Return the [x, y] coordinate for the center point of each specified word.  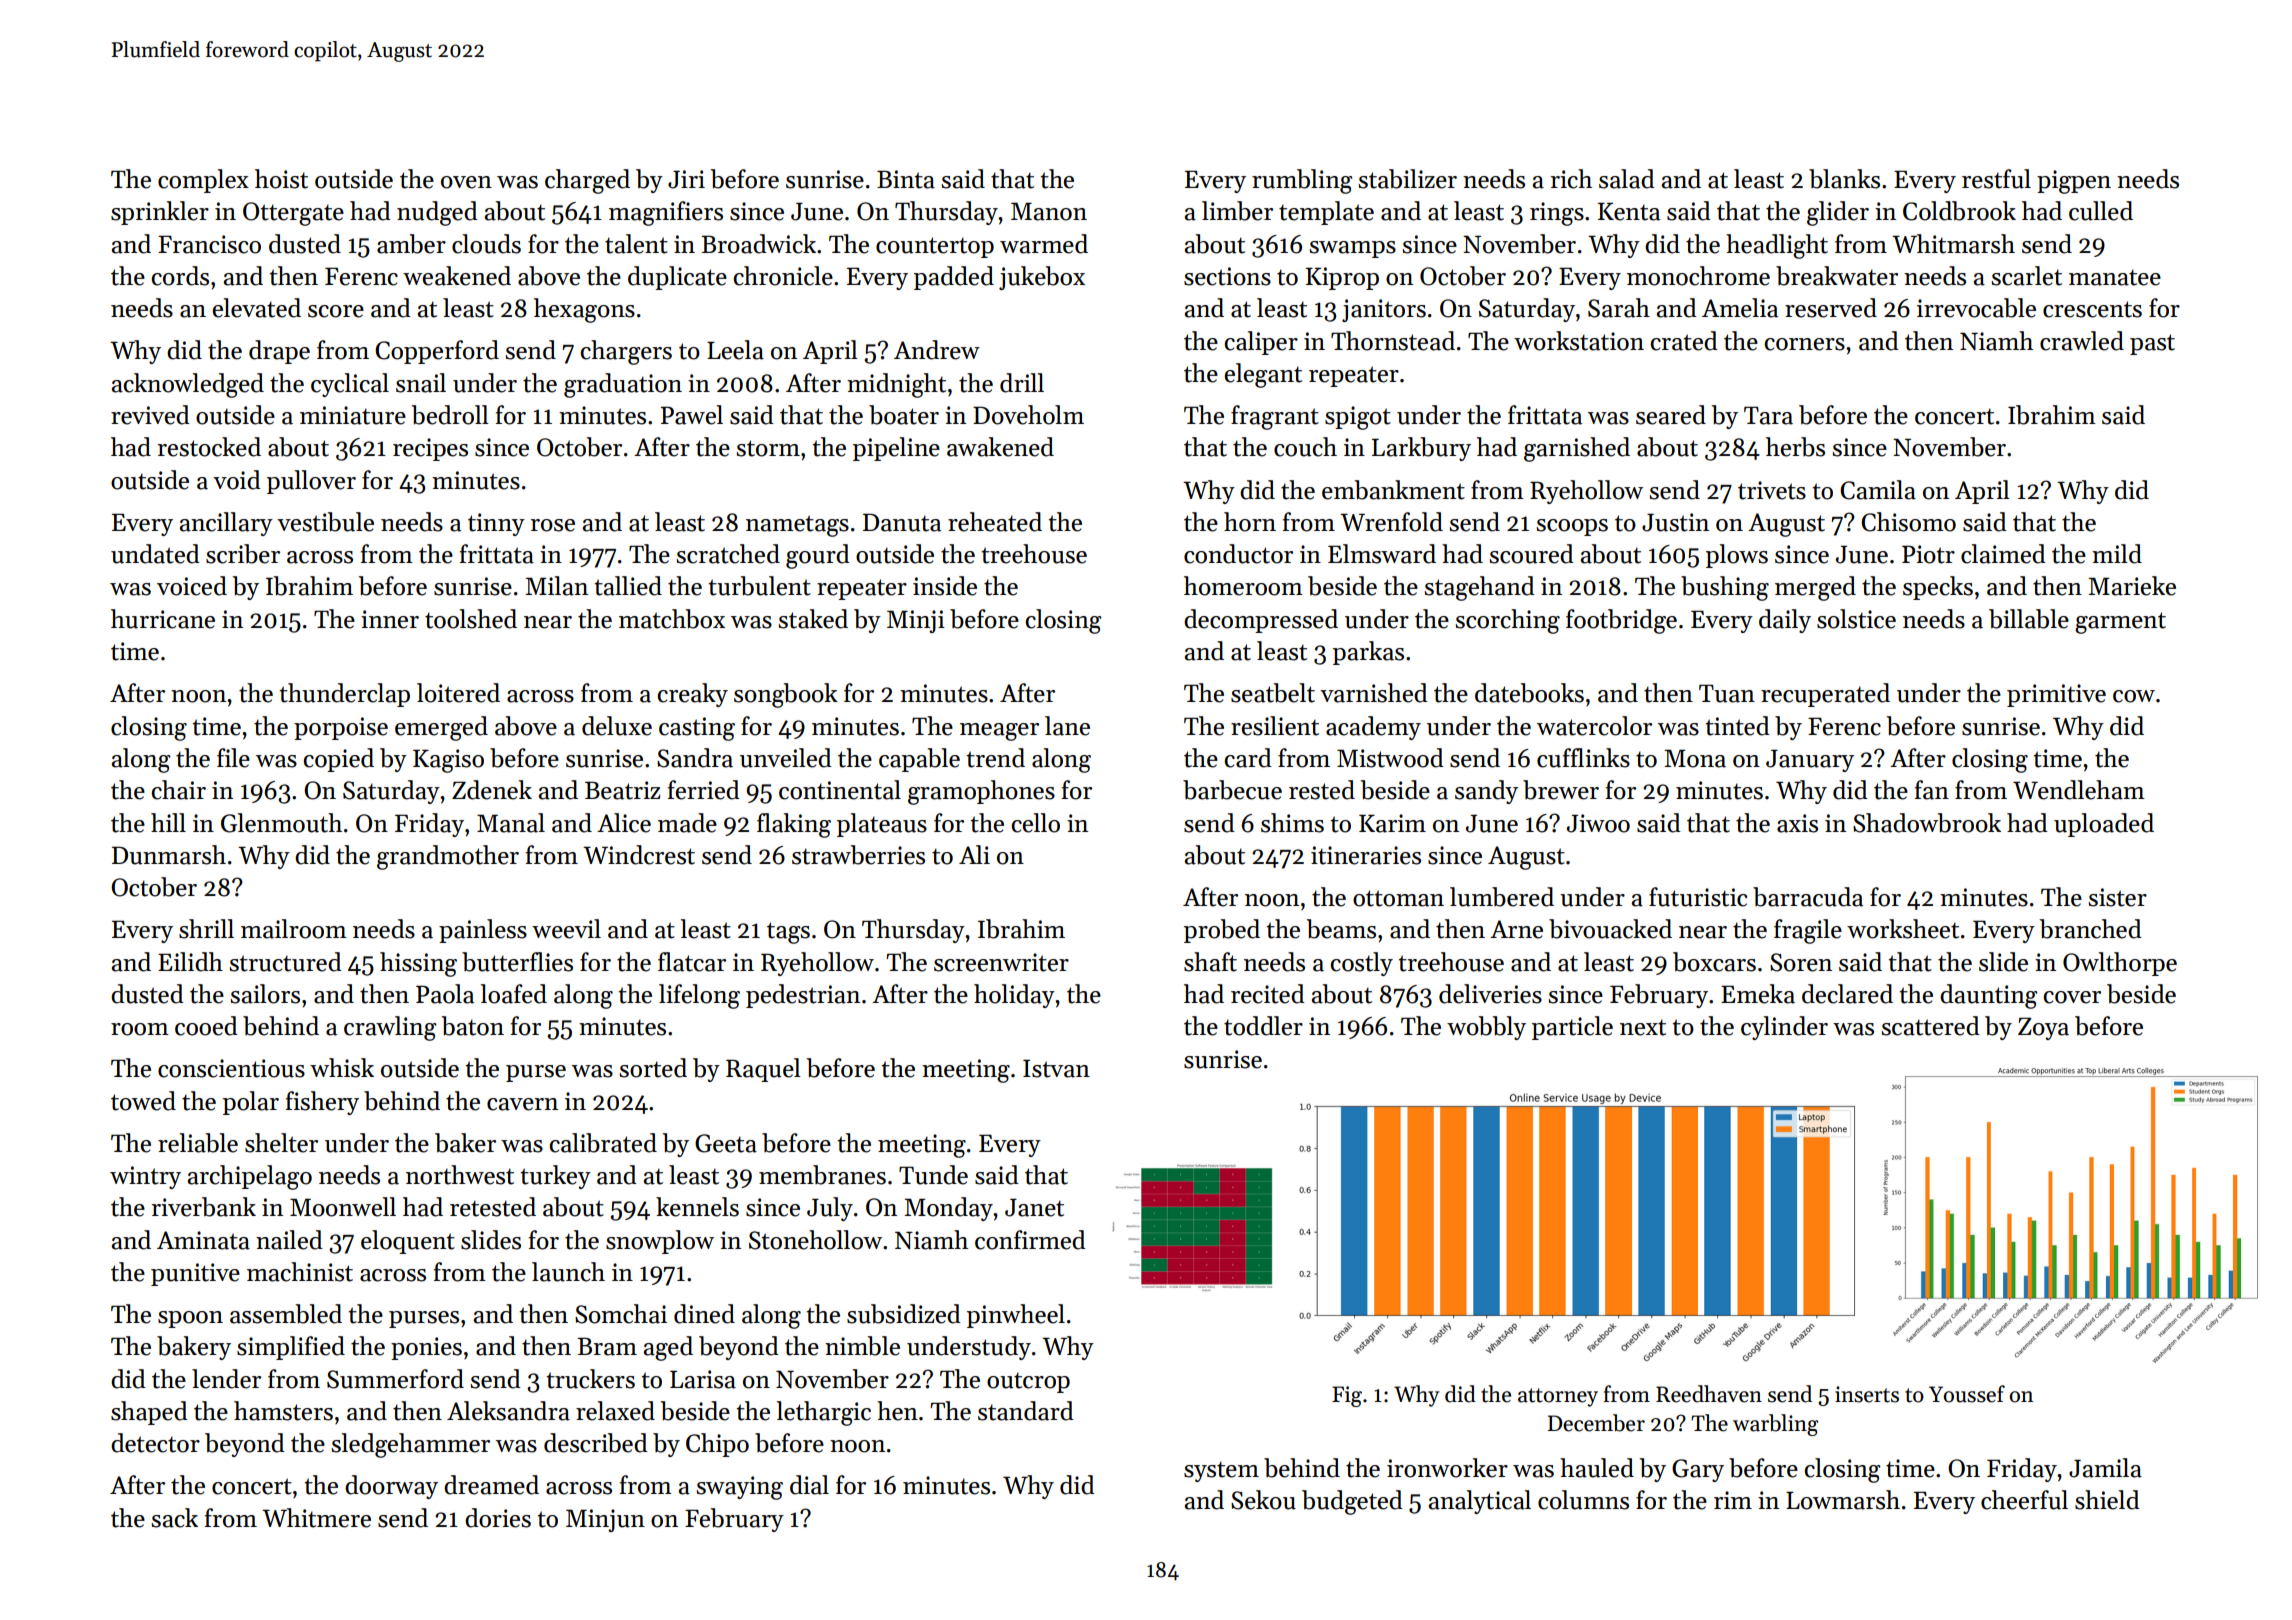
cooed [206, 1026]
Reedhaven [1709, 1394]
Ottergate [293, 214]
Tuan [1727, 693]
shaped [149, 1413]
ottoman [1398, 898]
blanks [1844, 179]
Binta [906, 179]
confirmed [1030, 1240]
